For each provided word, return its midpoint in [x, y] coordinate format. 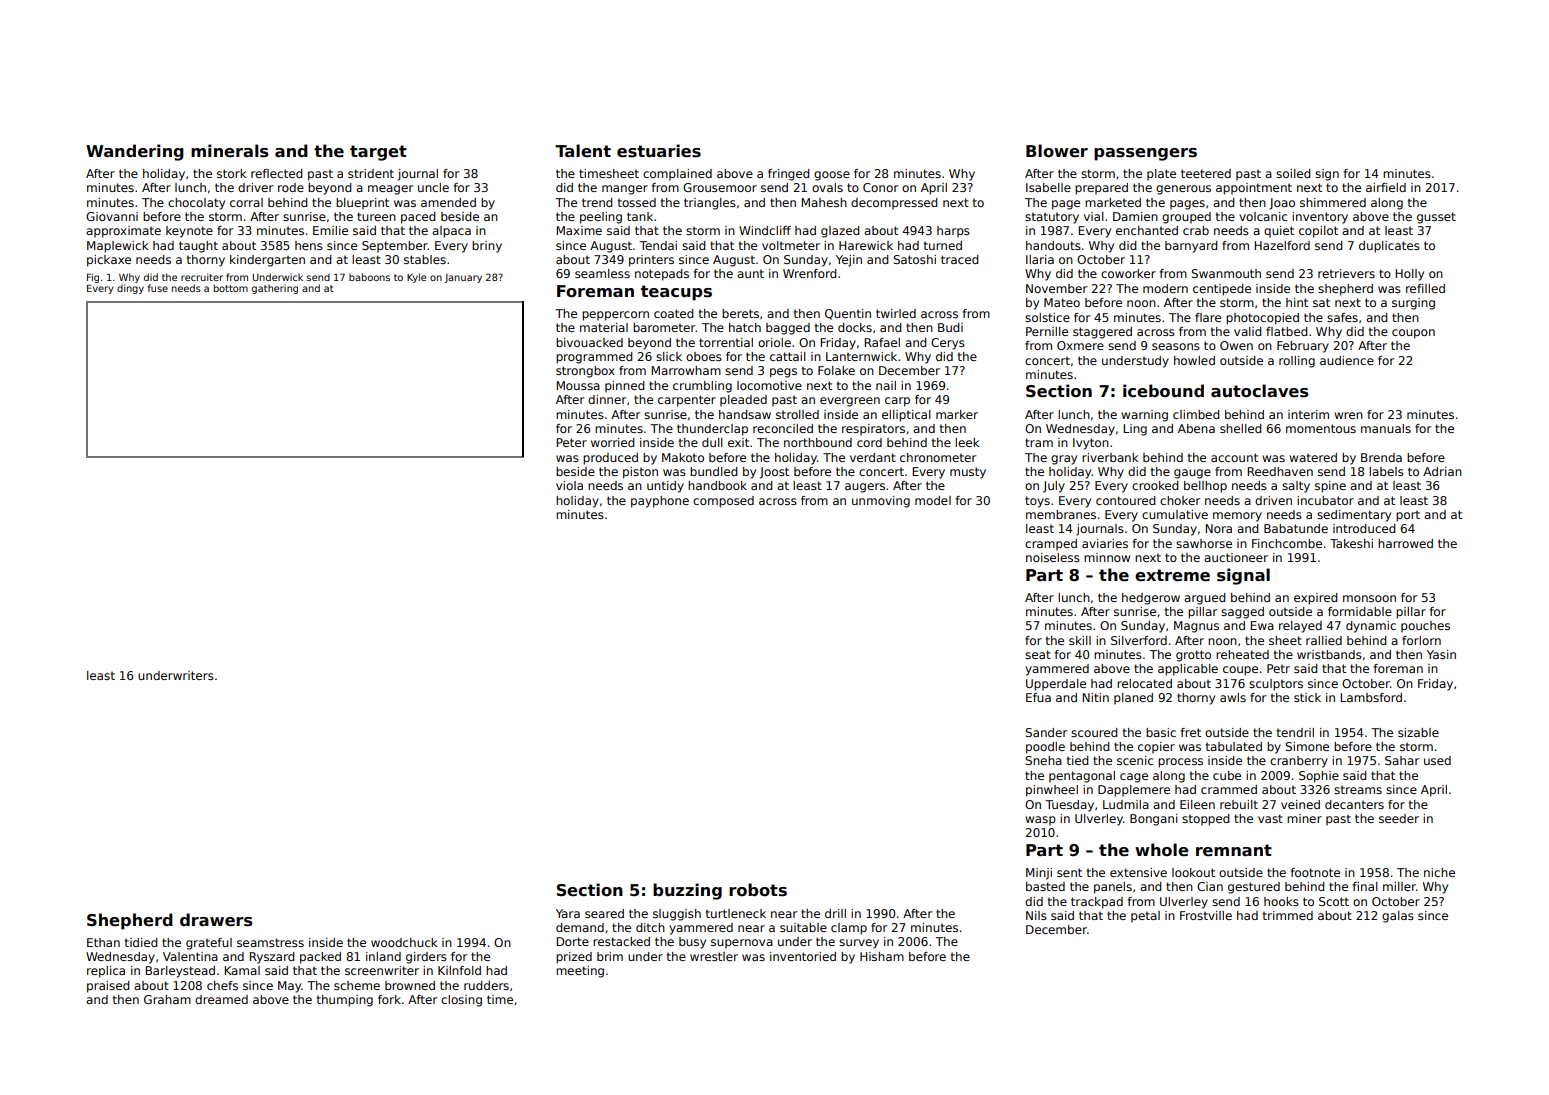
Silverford [1139, 640]
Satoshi [914, 259]
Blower [1057, 151]
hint [1297, 302]
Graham [167, 999]
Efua [1038, 697]
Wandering [135, 152]
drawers [216, 920]
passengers [1145, 154]
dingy [130, 289]
